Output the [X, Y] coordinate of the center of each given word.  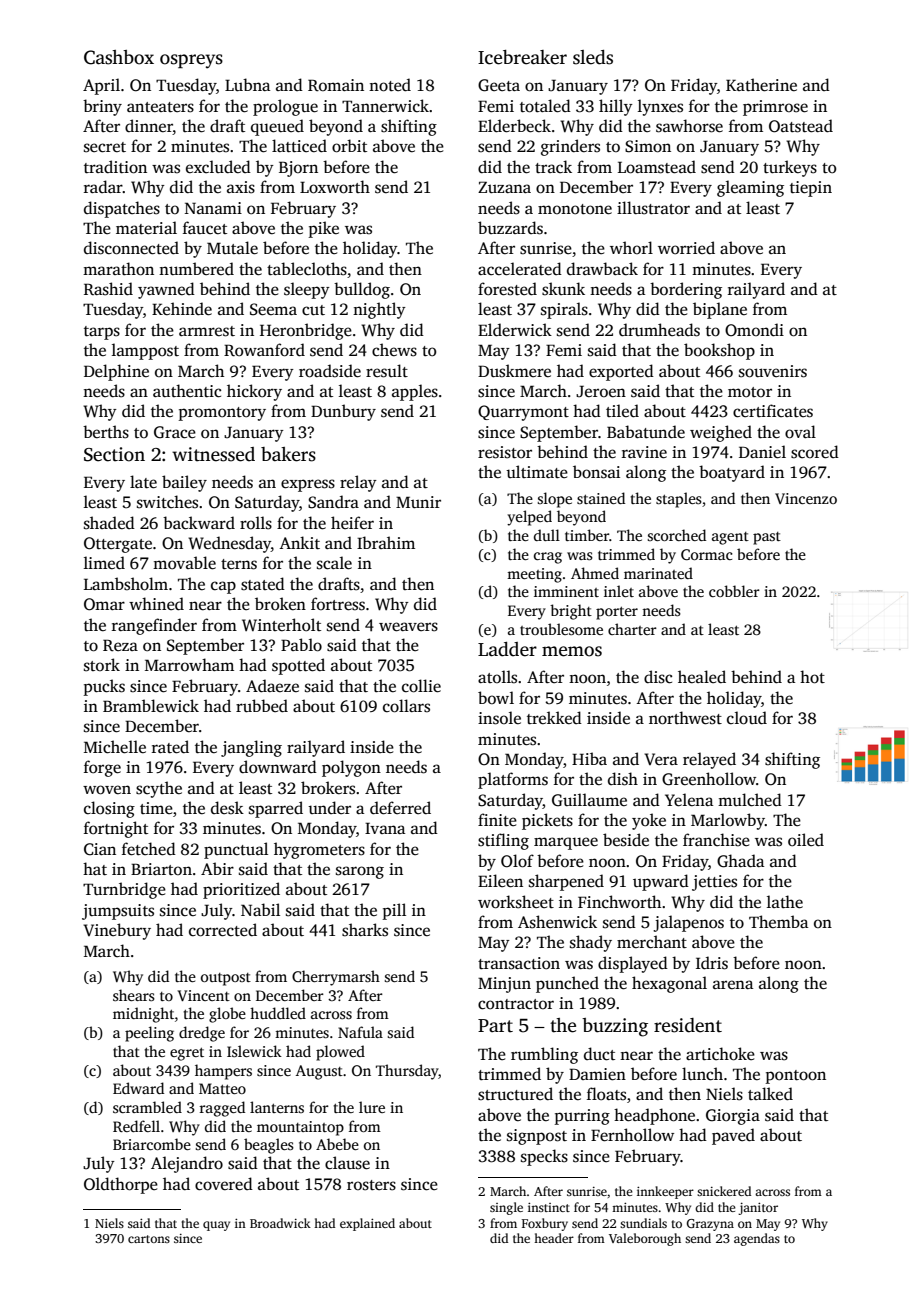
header [554, 1238]
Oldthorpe [121, 1185]
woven [107, 790]
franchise [716, 840]
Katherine [761, 85]
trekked [554, 718]
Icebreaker [522, 57]
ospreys [191, 61]
